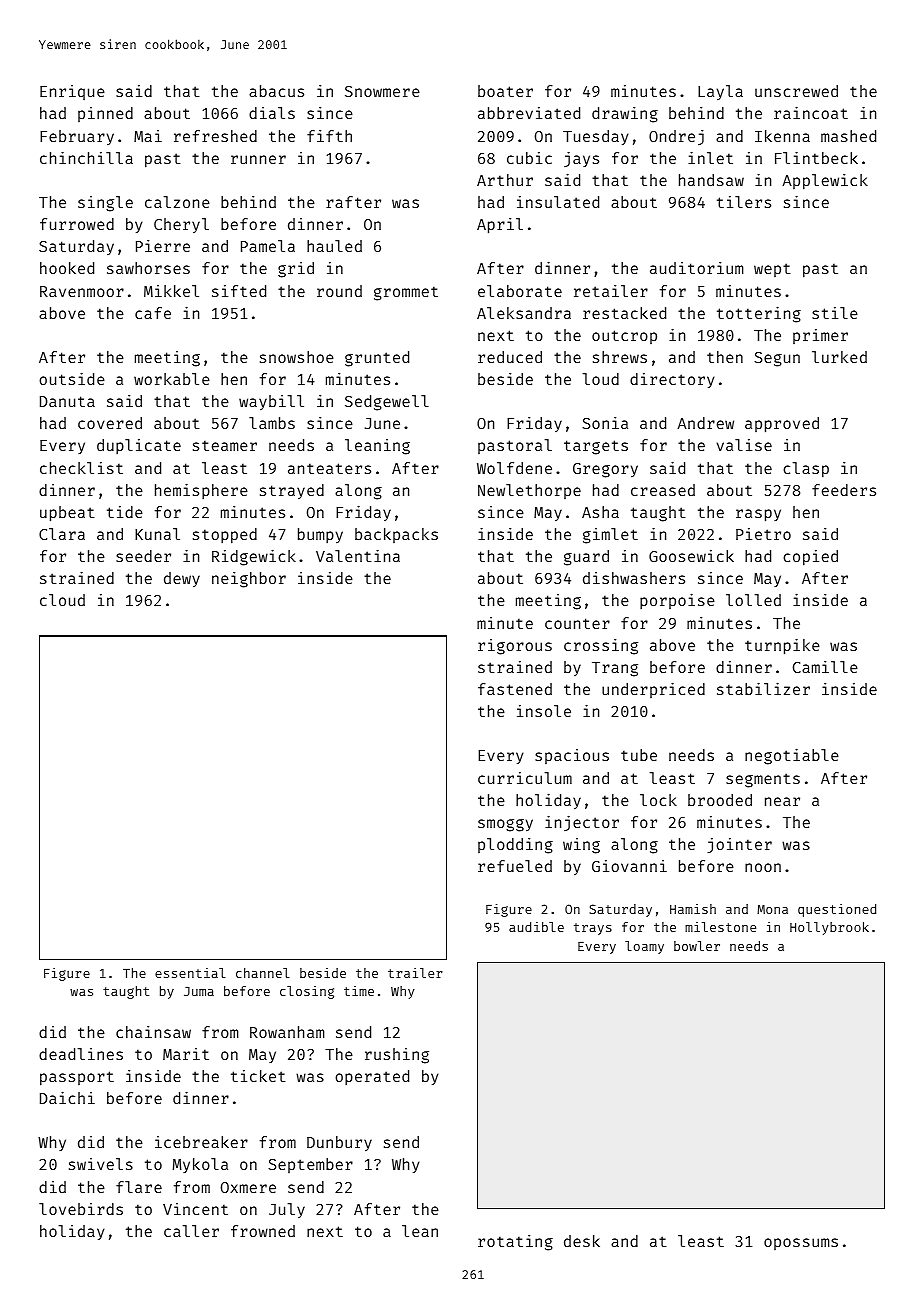 The width and height of the screenshot is (924, 1308). Describe the element at coordinates (672, 380) in the screenshot. I see `directory` at that location.
